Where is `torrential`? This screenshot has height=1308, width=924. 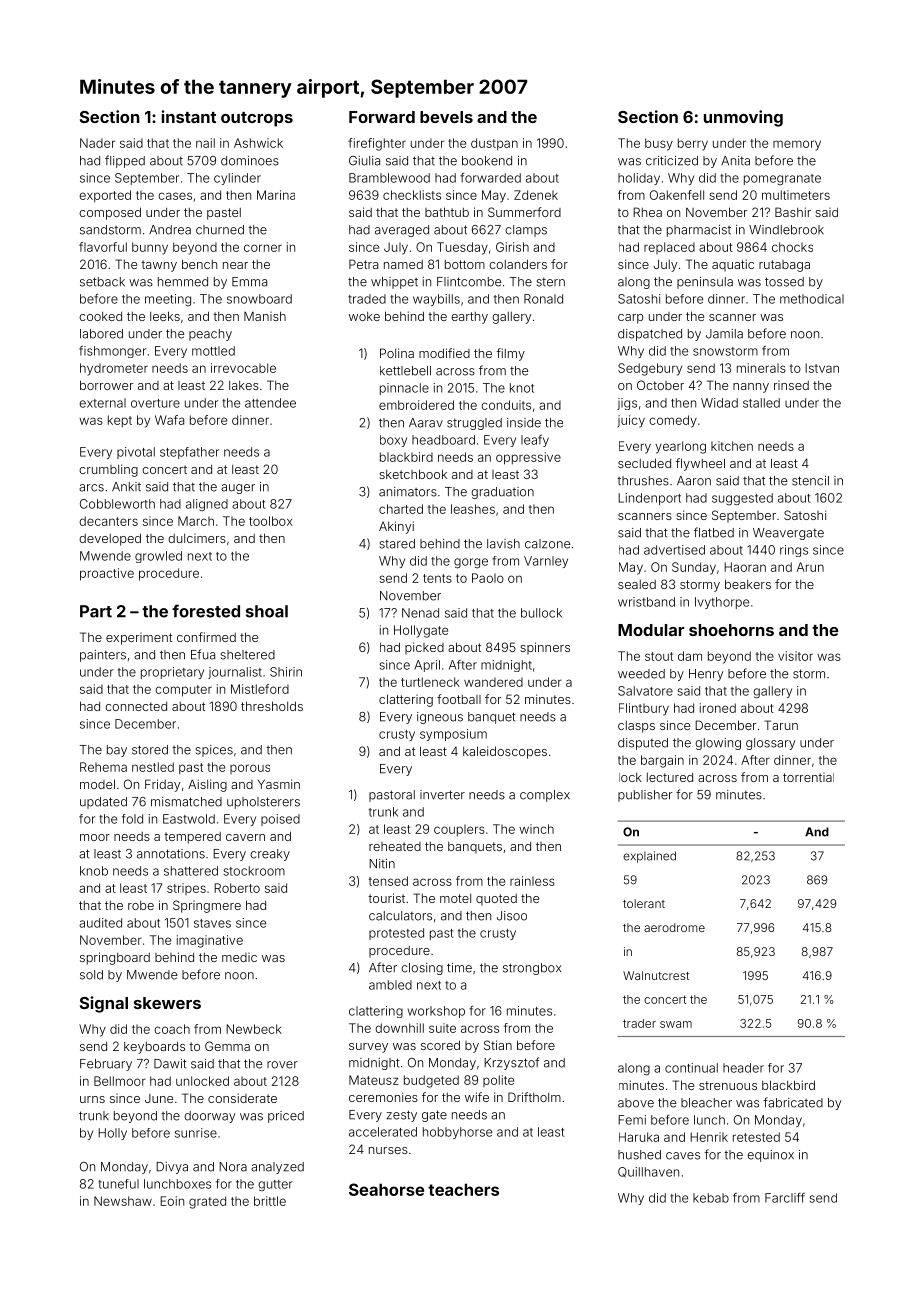
torrential is located at coordinates (808, 777).
